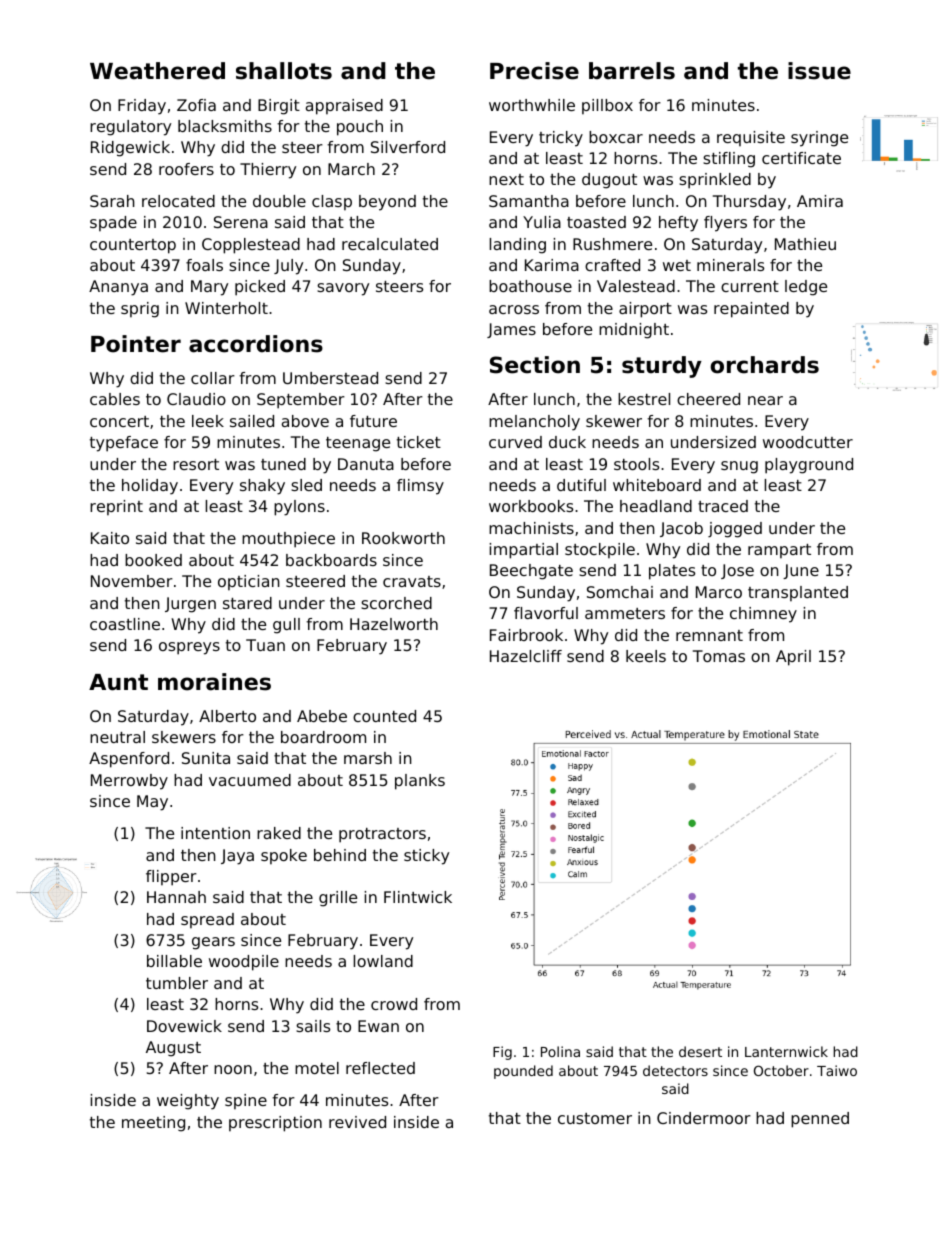  What do you see at coordinates (750, 286) in the document?
I see `current` at bounding box center [750, 286].
